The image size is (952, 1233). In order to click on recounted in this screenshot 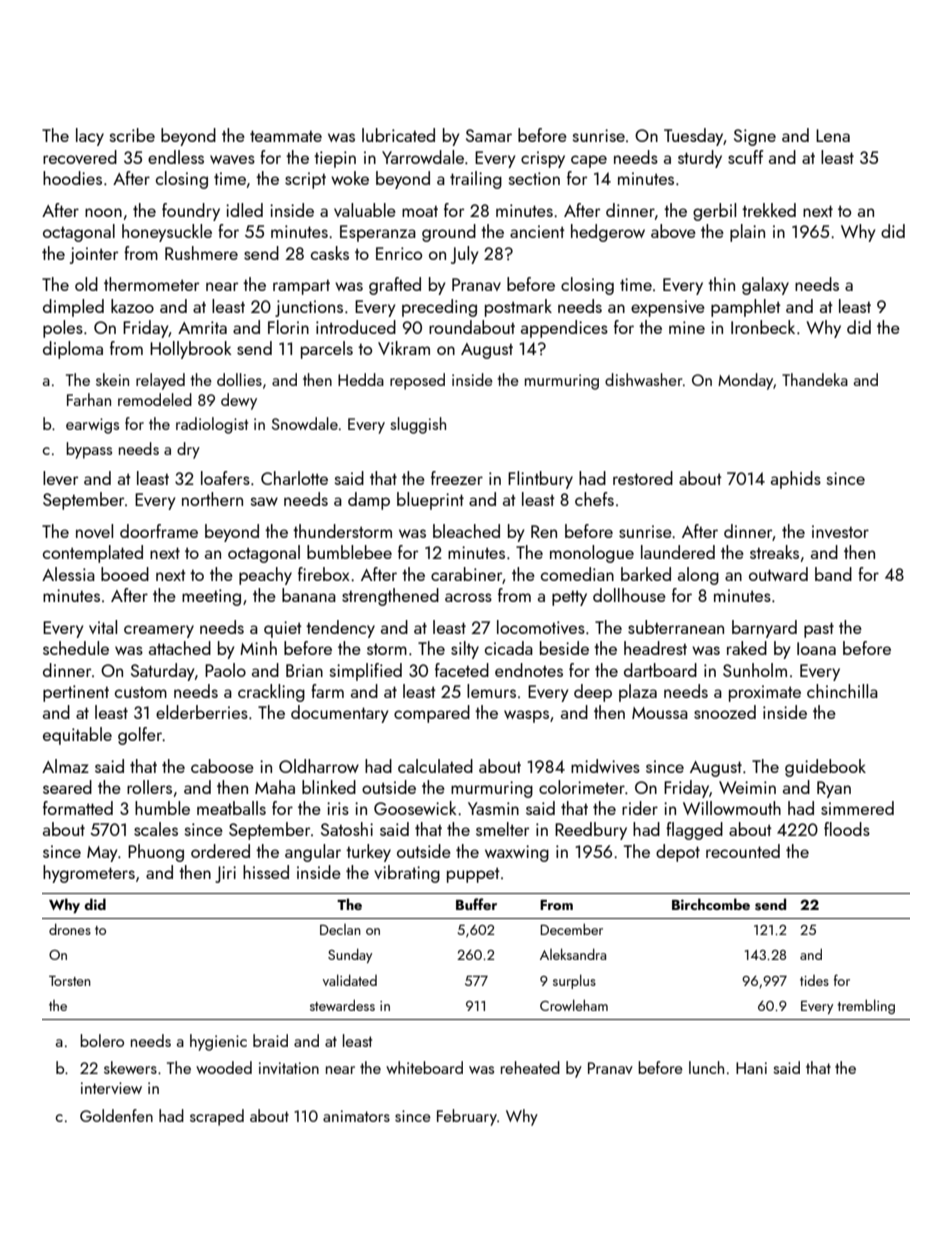, I will do `click(743, 851)`.
